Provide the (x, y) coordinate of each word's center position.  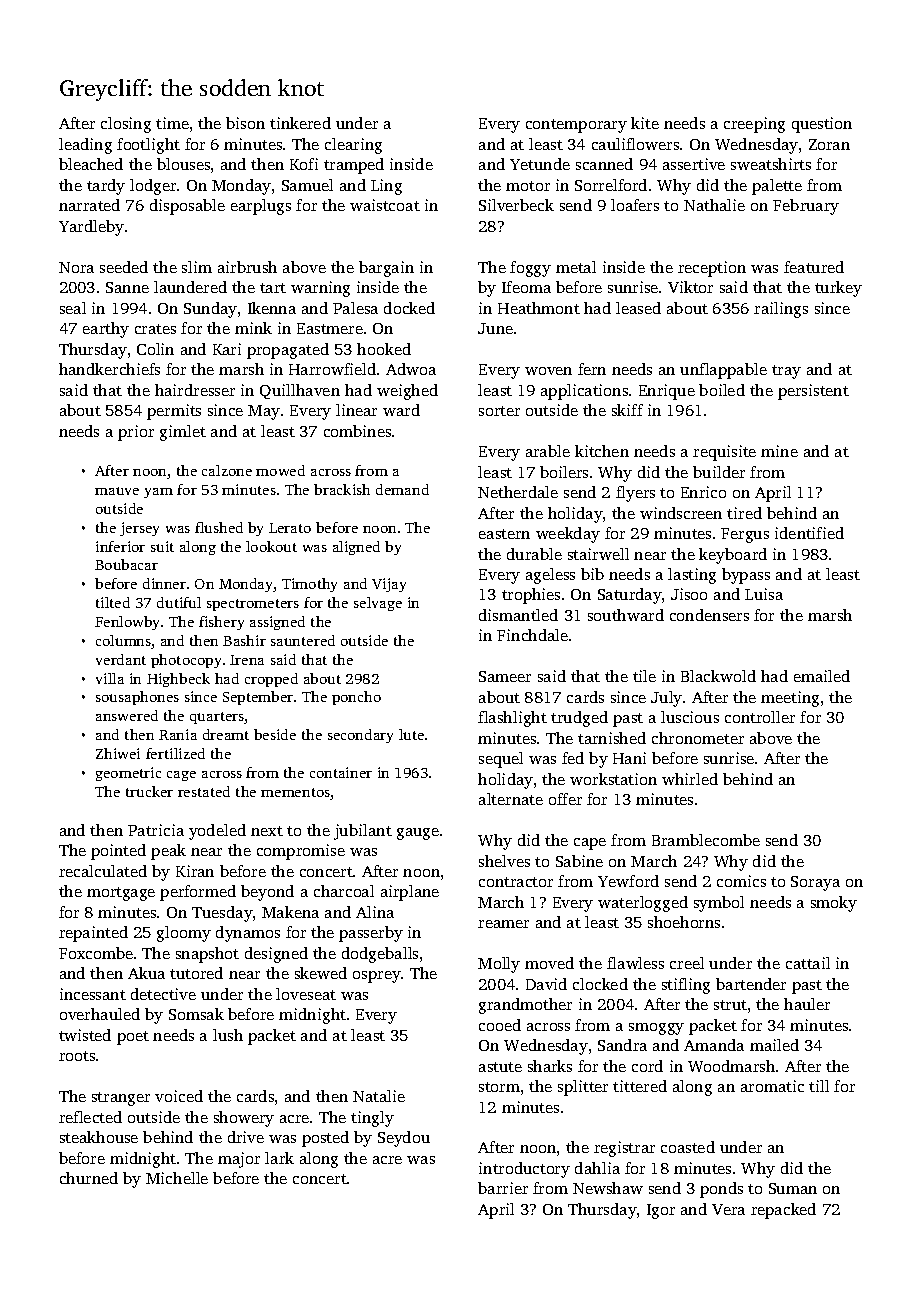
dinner (164, 583)
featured (814, 267)
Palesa (355, 308)
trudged (579, 719)
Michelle (177, 1178)
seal (73, 308)
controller (760, 717)
